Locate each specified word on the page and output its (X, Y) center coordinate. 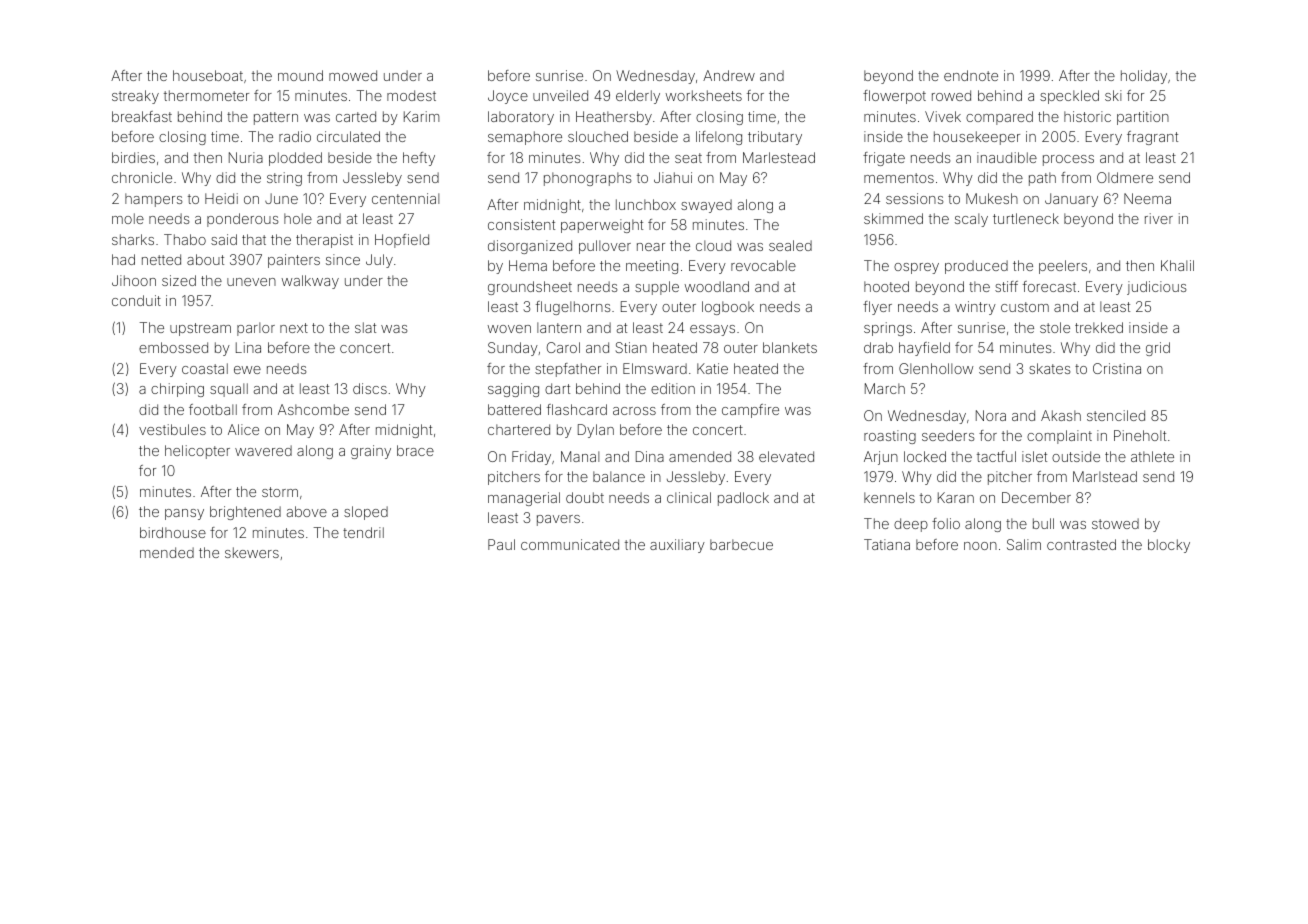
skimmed (893, 218)
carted (356, 116)
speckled (1069, 97)
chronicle (142, 177)
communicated (570, 544)
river (1159, 218)
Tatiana (887, 544)
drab (878, 347)
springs (888, 329)
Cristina (1117, 368)
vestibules (172, 429)
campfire (750, 411)
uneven (251, 282)
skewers (252, 552)
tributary (775, 138)
